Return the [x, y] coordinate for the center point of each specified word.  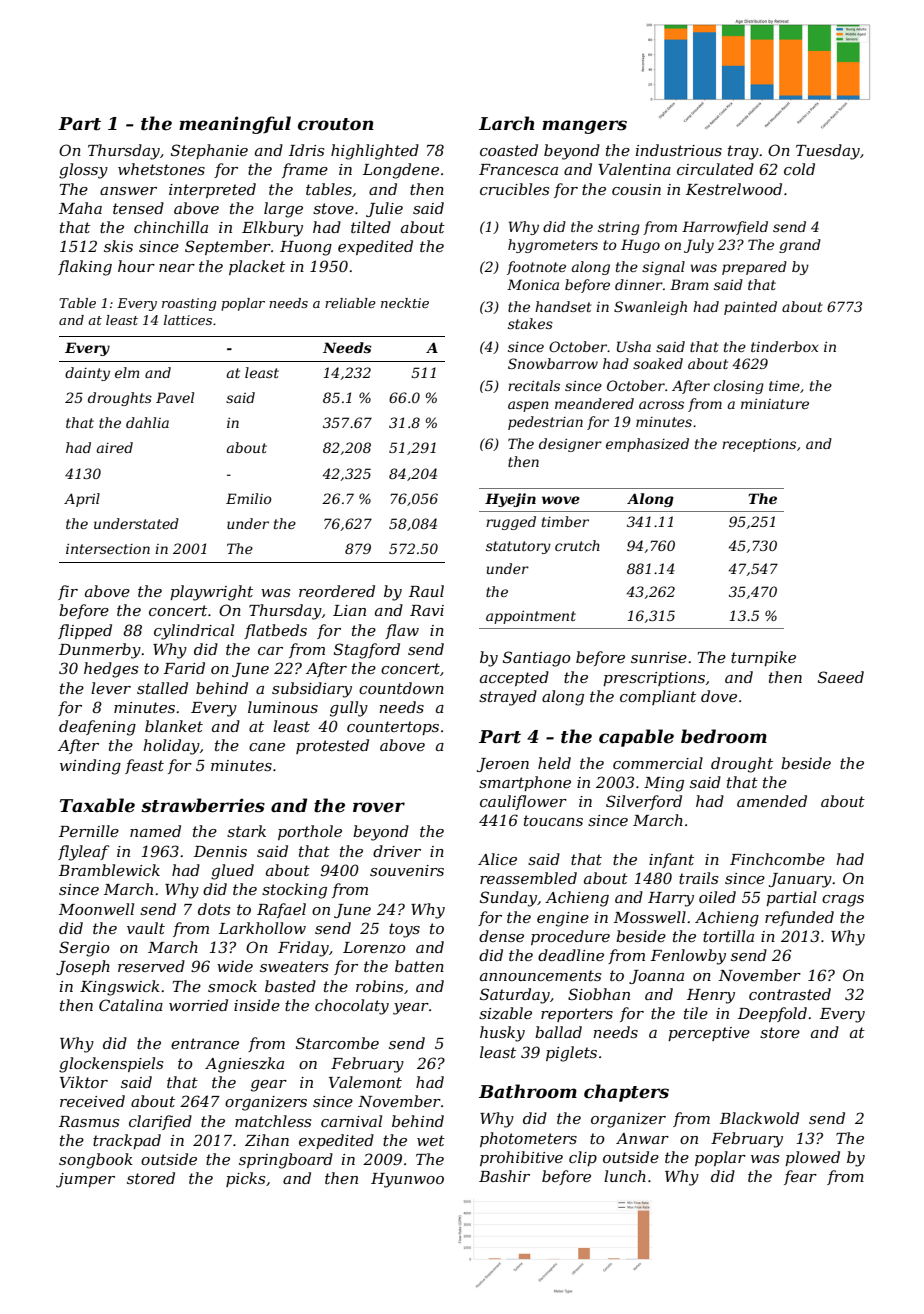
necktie [405, 303]
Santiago [537, 659]
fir [68, 592]
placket [257, 267]
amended [772, 801]
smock [232, 986]
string [619, 228]
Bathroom [528, 1091]
